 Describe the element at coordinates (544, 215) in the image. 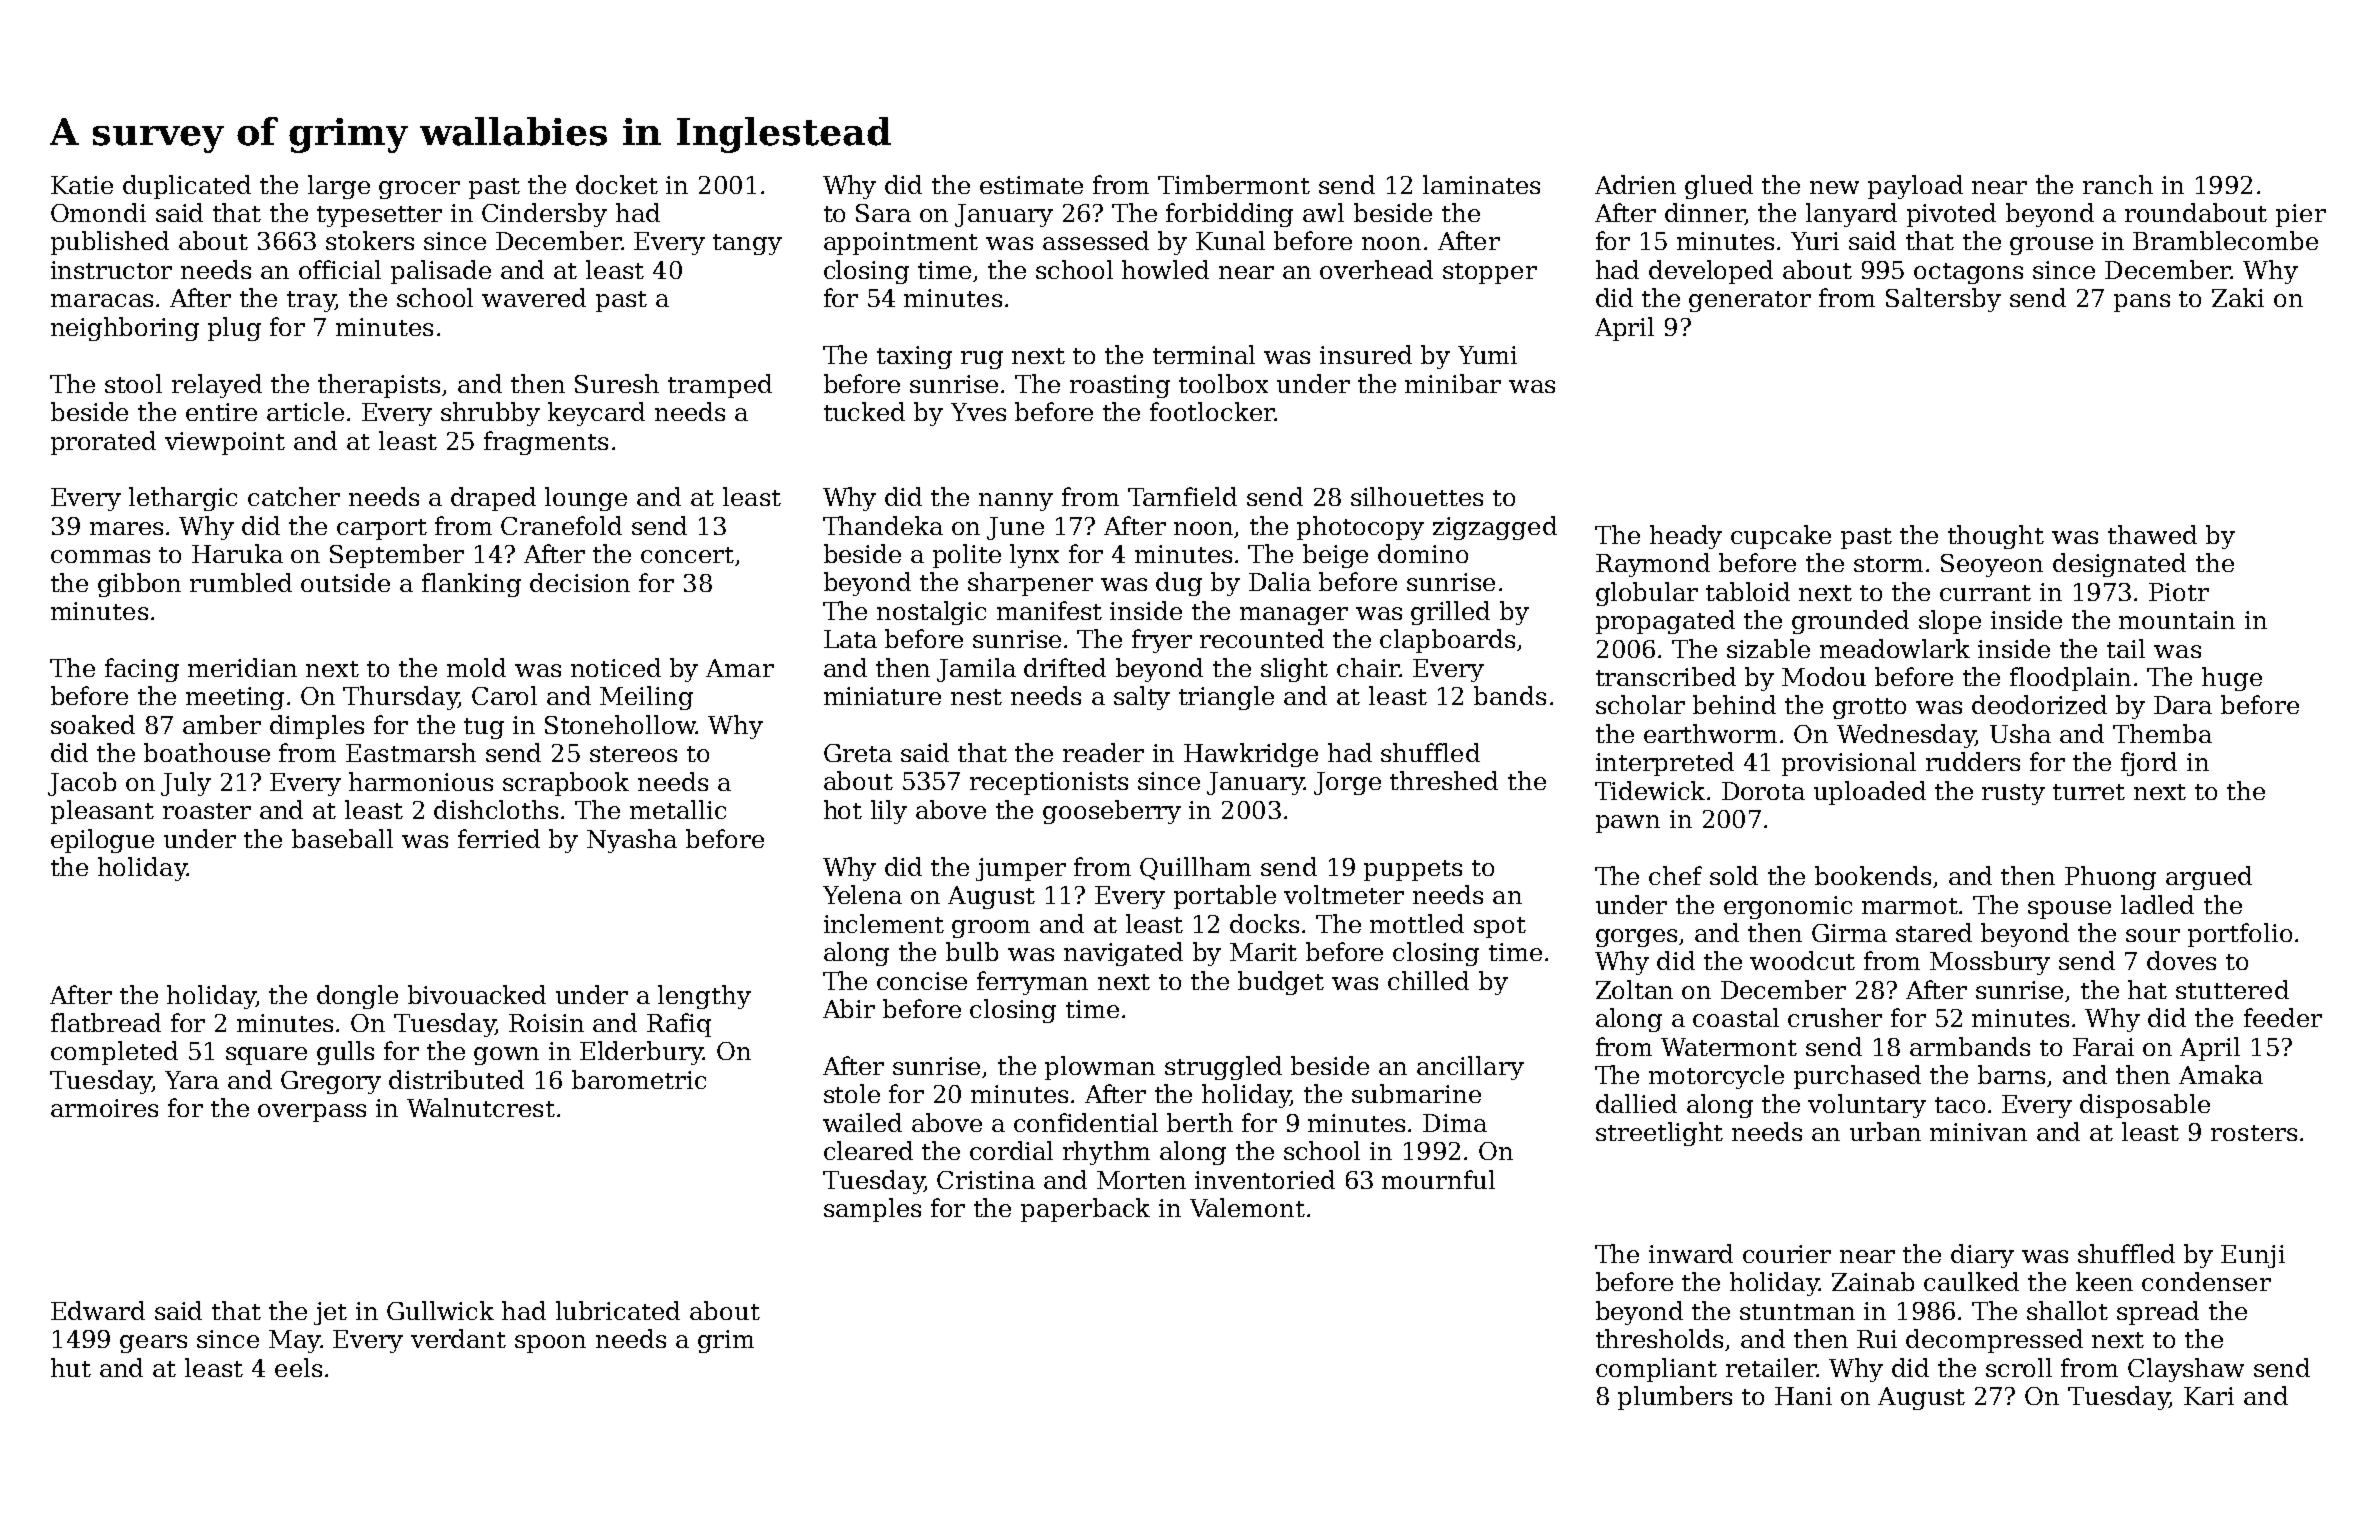

I see `Cindersby` at that location.
